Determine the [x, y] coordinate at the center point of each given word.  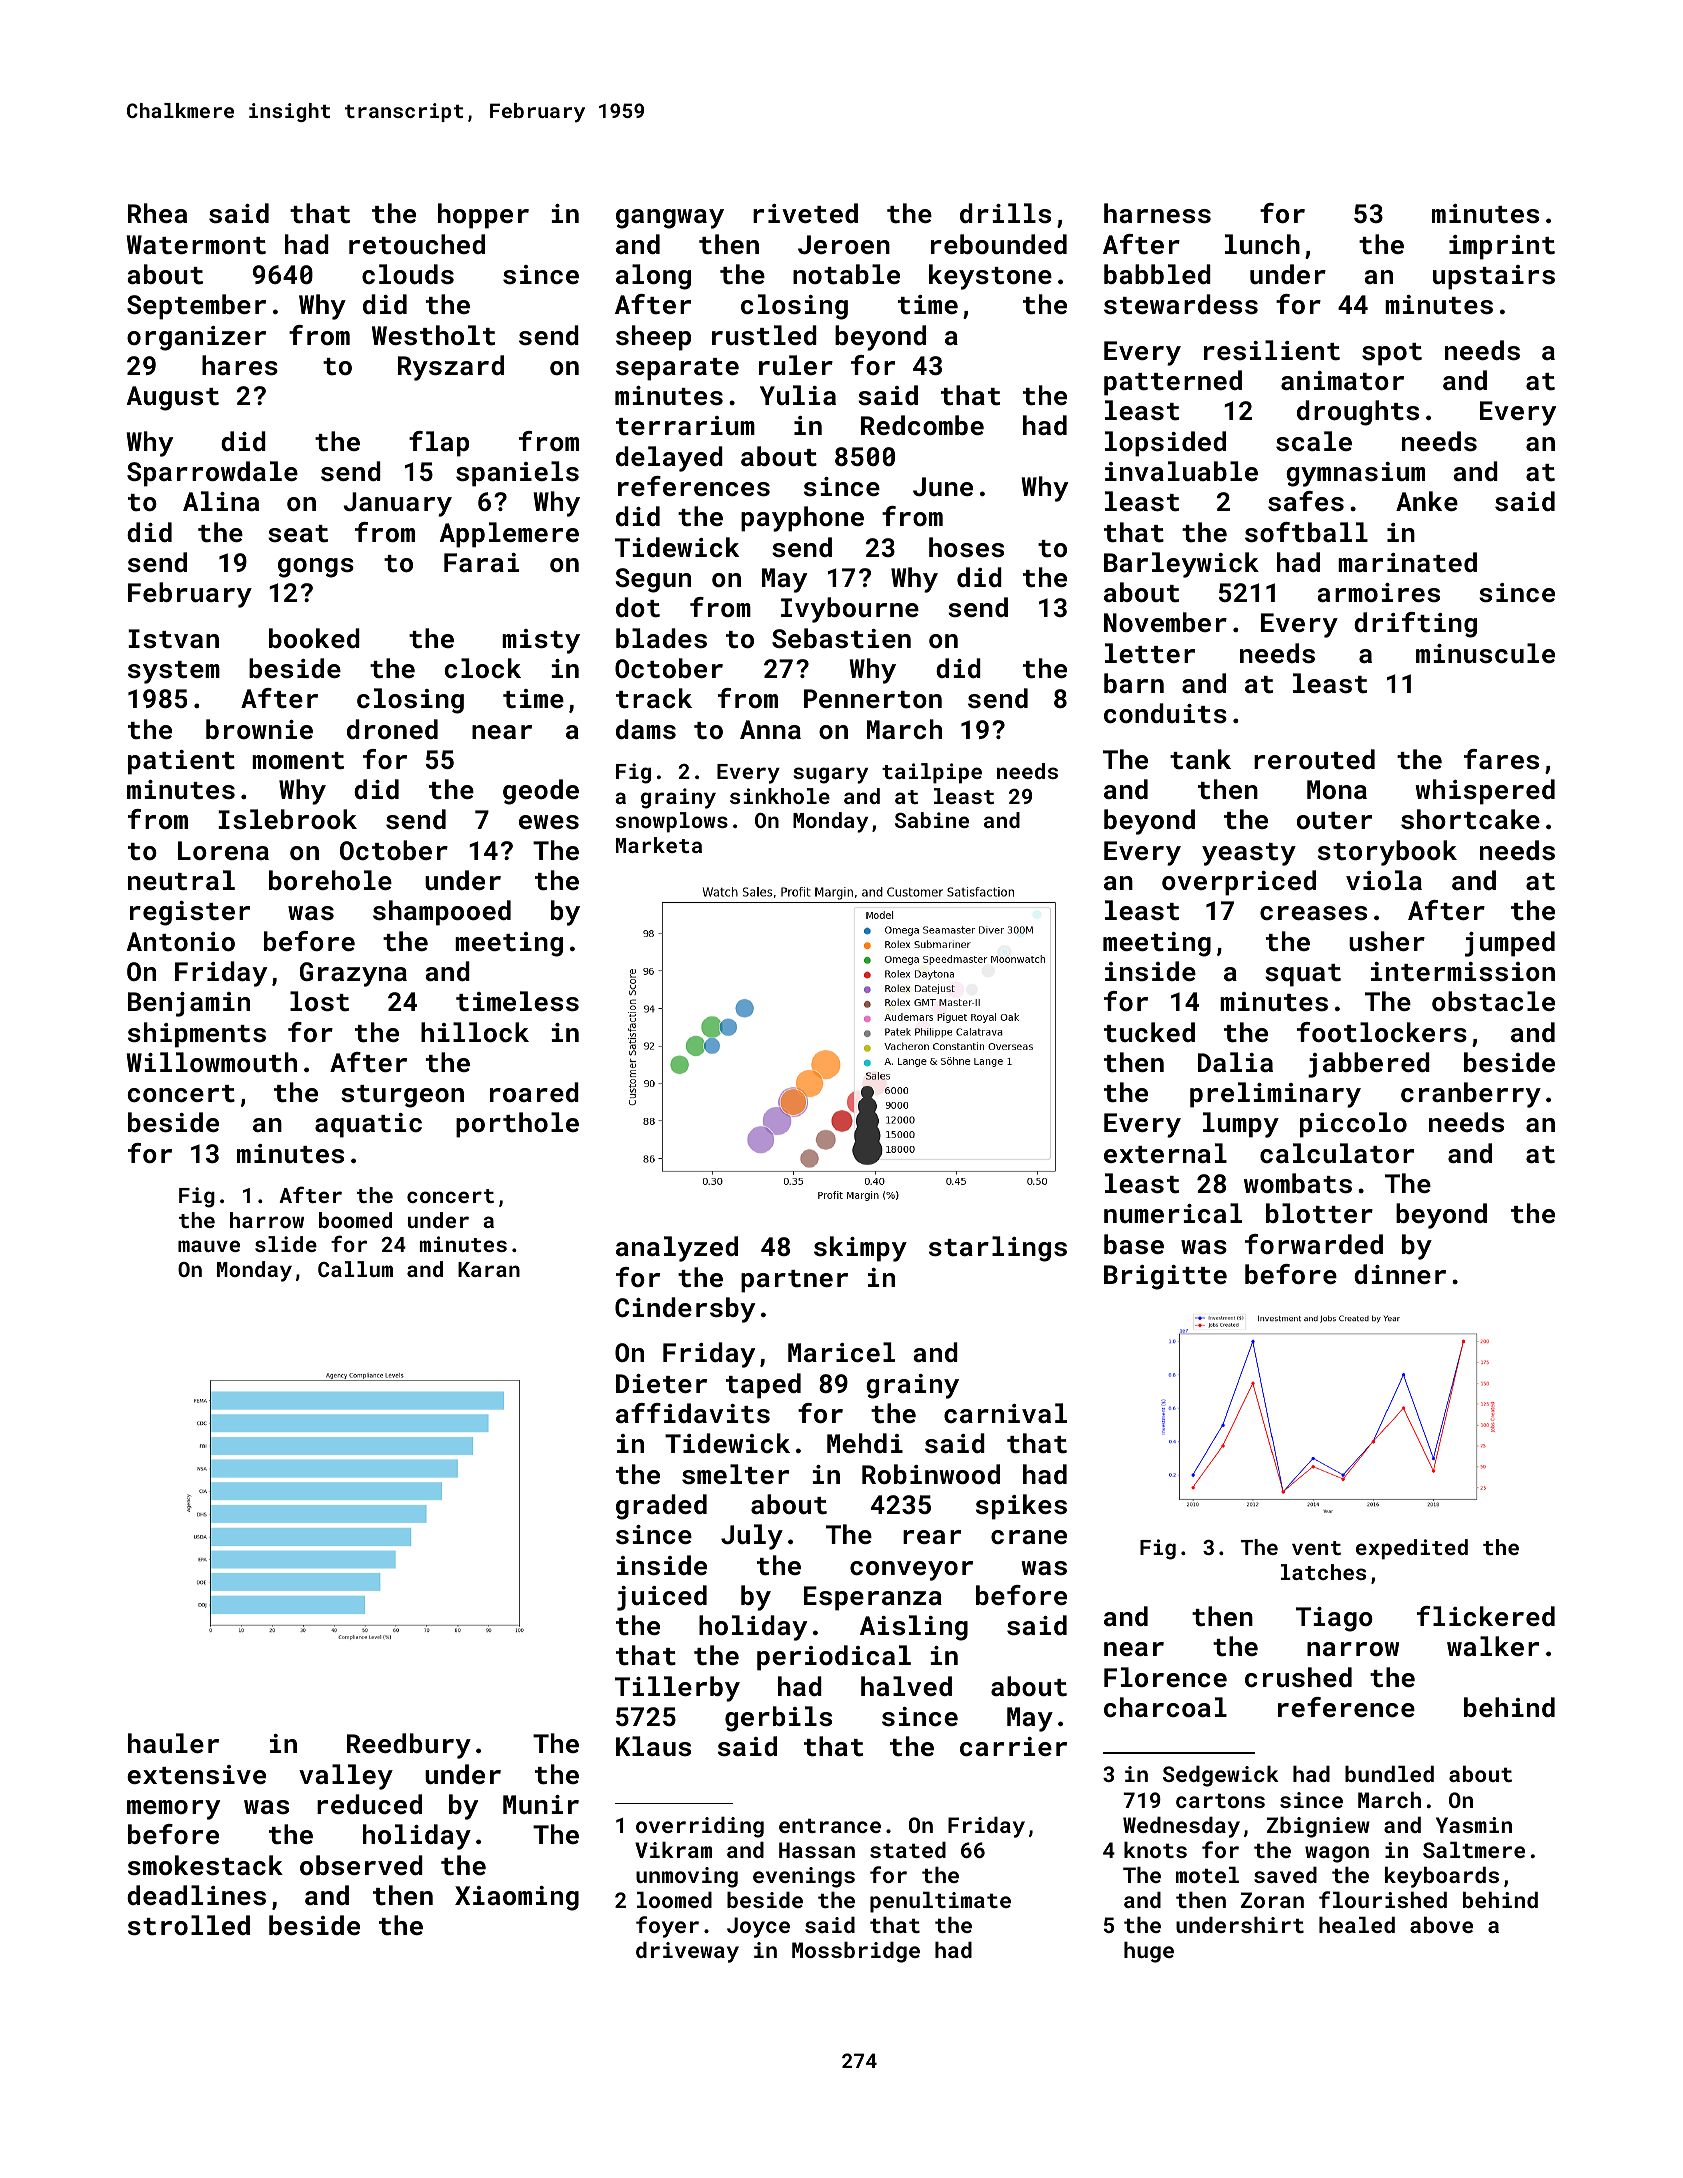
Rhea [157, 213]
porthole [517, 1125]
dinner [1400, 1274]
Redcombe [922, 425]
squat [1303, 975]
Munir [541, 1804]
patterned [1173, 383]
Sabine [932, 820]
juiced [662, 1598]
